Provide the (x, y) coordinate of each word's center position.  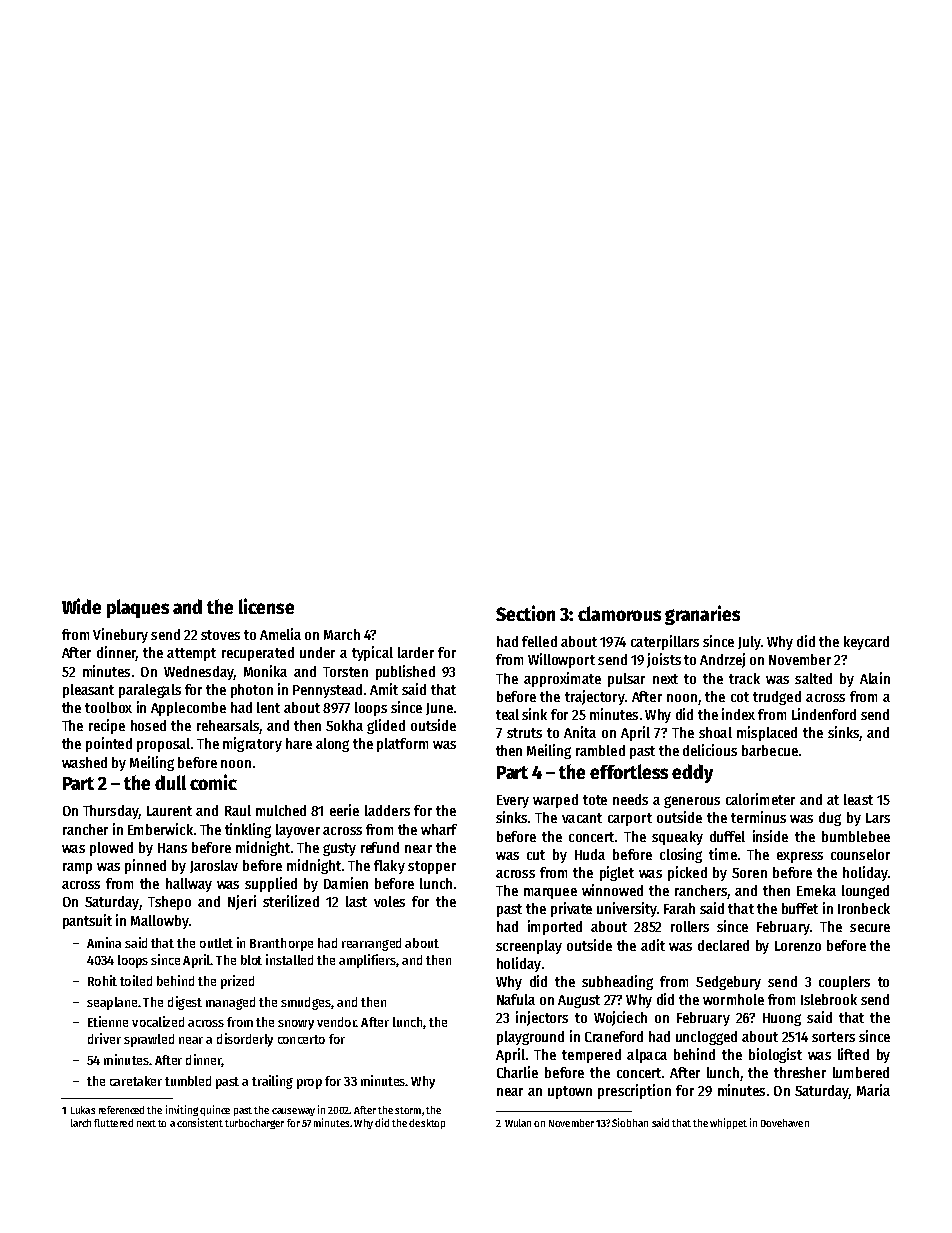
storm (408, 1110)
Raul (238, 810)
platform (402, 745)
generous (692, 802)
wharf (439, 829)
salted (813, 678)
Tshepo (169, 903)
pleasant (88, 691)
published (405, 672)
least (858, 799)
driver (104, 1038)
